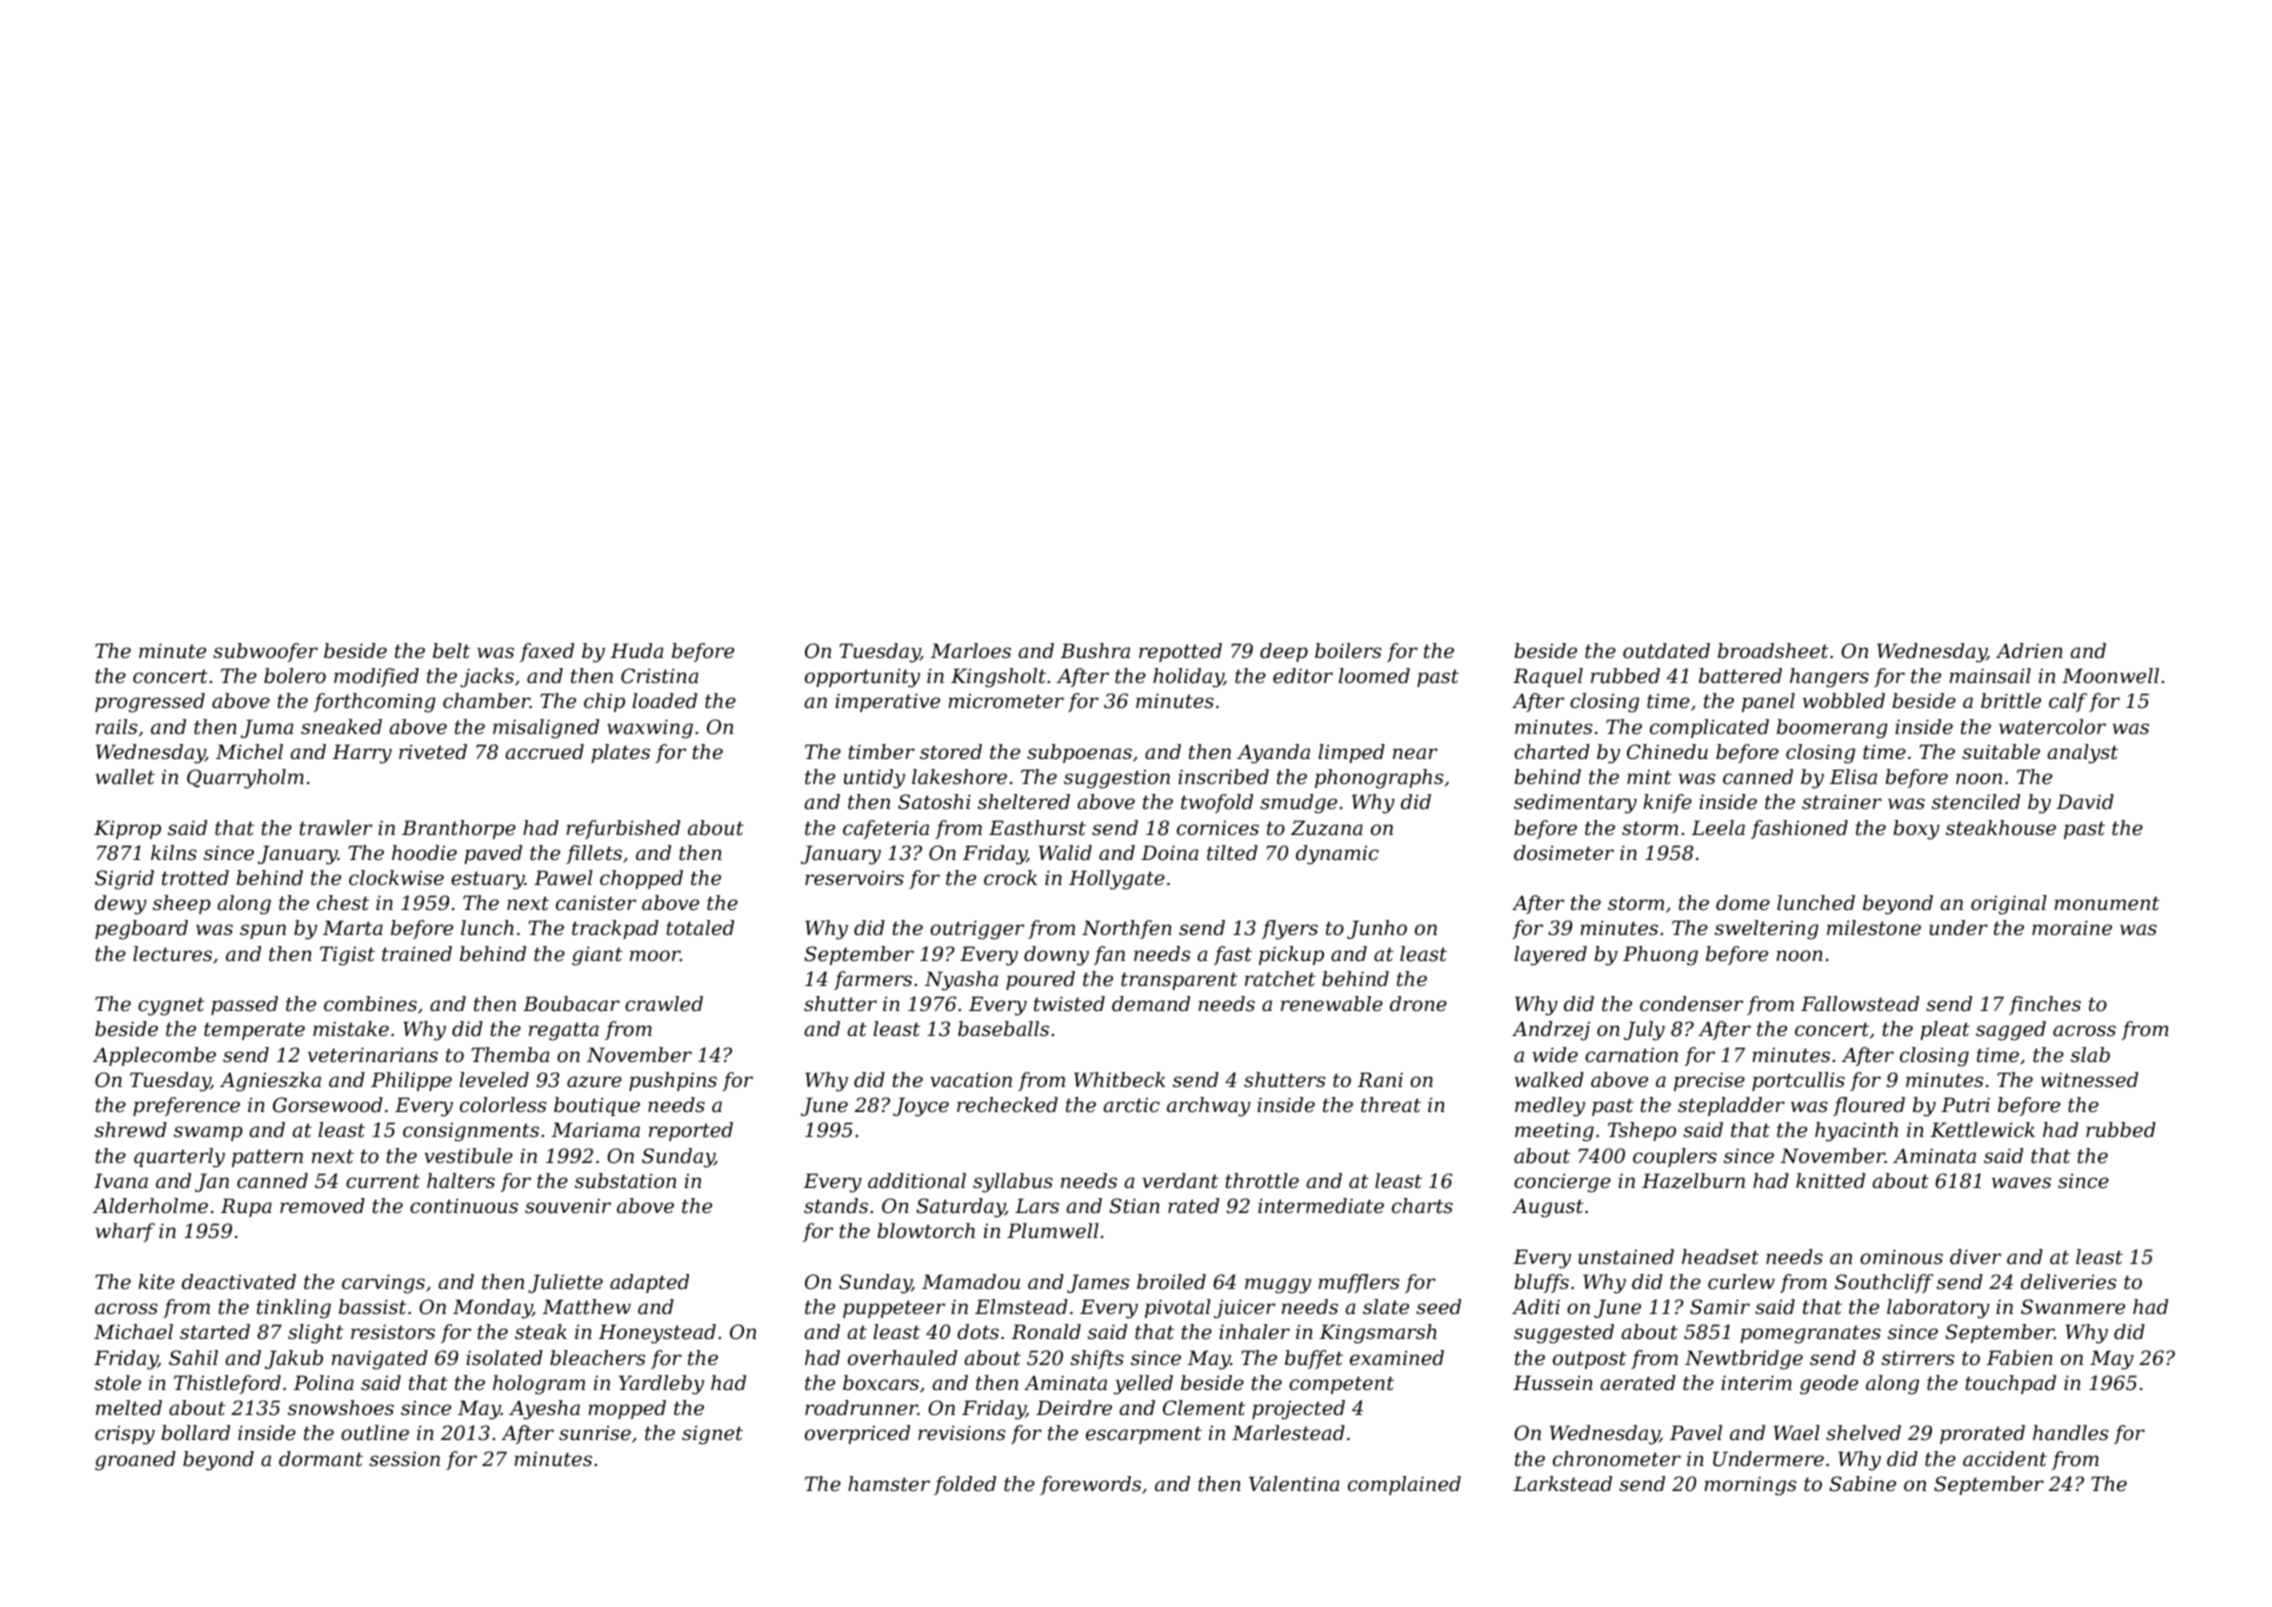 The height and width of the screenshot is (1607, 2272). I want to click on mornings, so click(1750, 1486).
